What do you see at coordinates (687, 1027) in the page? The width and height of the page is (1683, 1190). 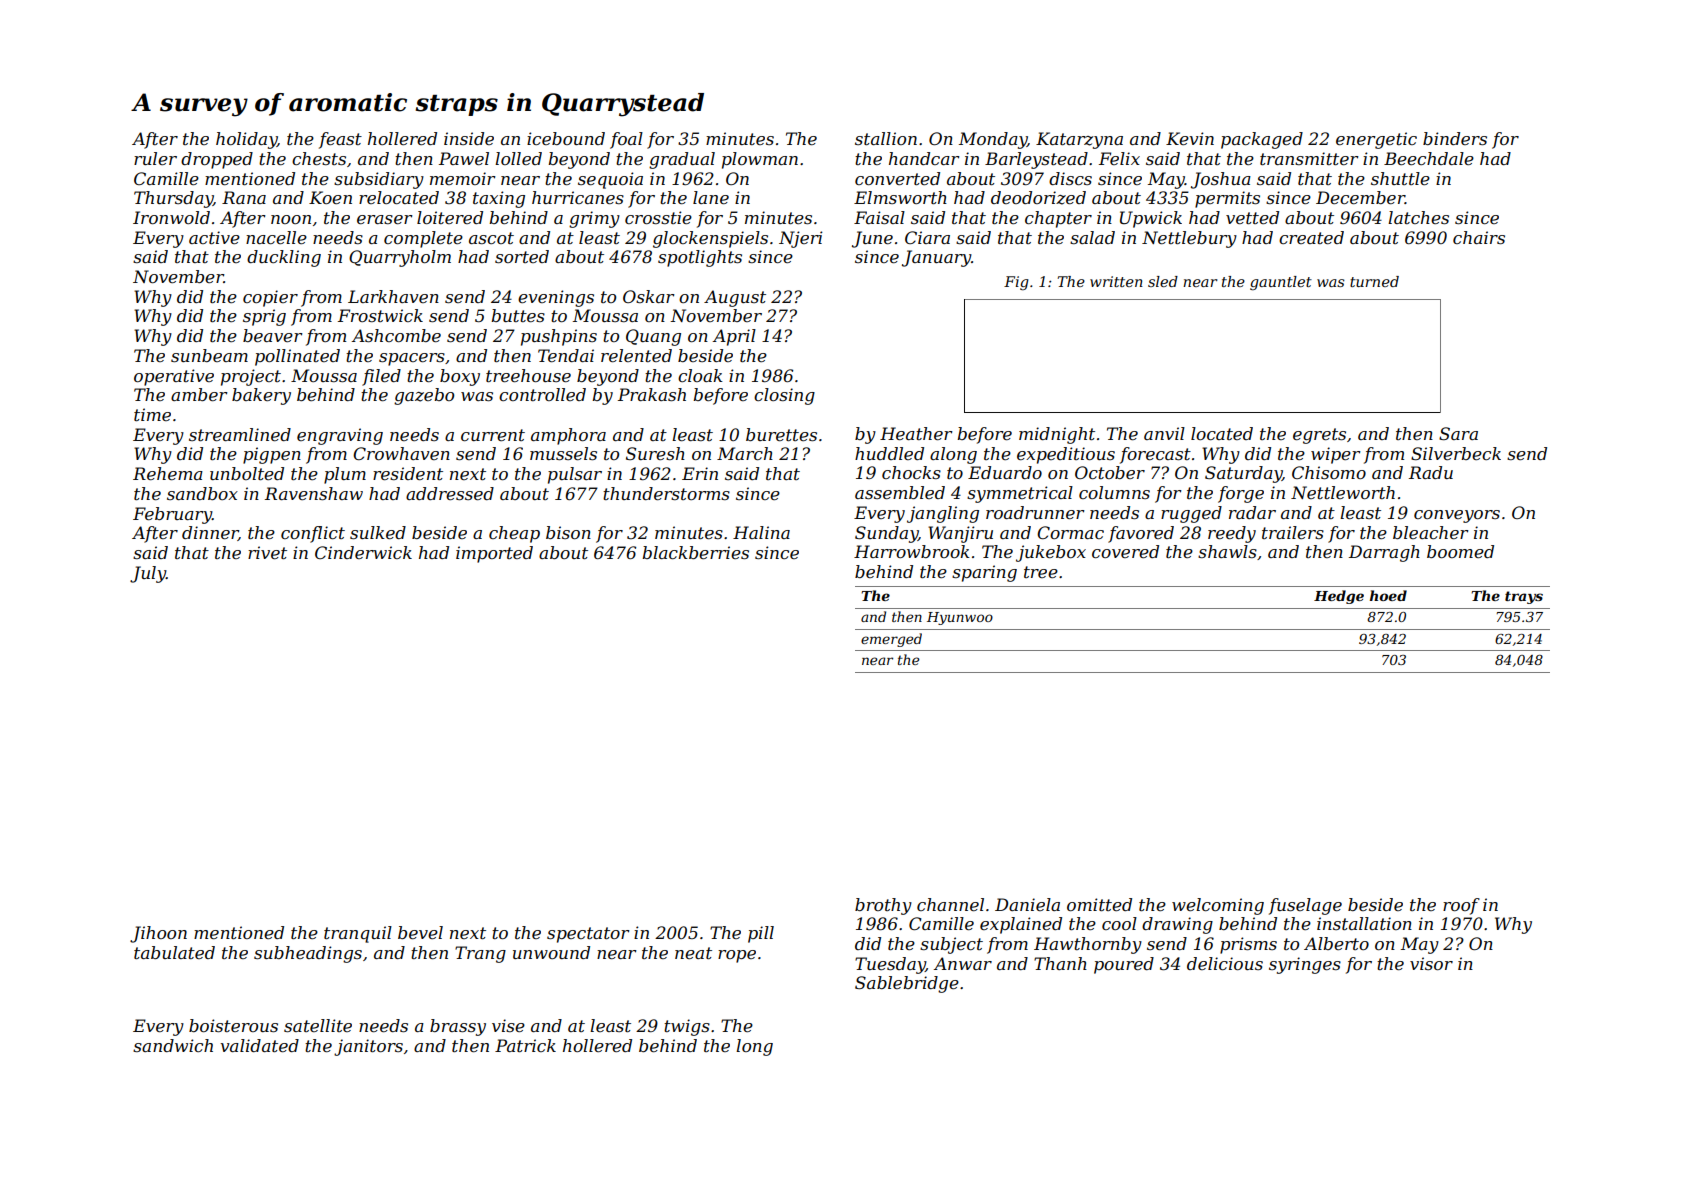 I see `twigs` at bounding box center [687, 1027].
